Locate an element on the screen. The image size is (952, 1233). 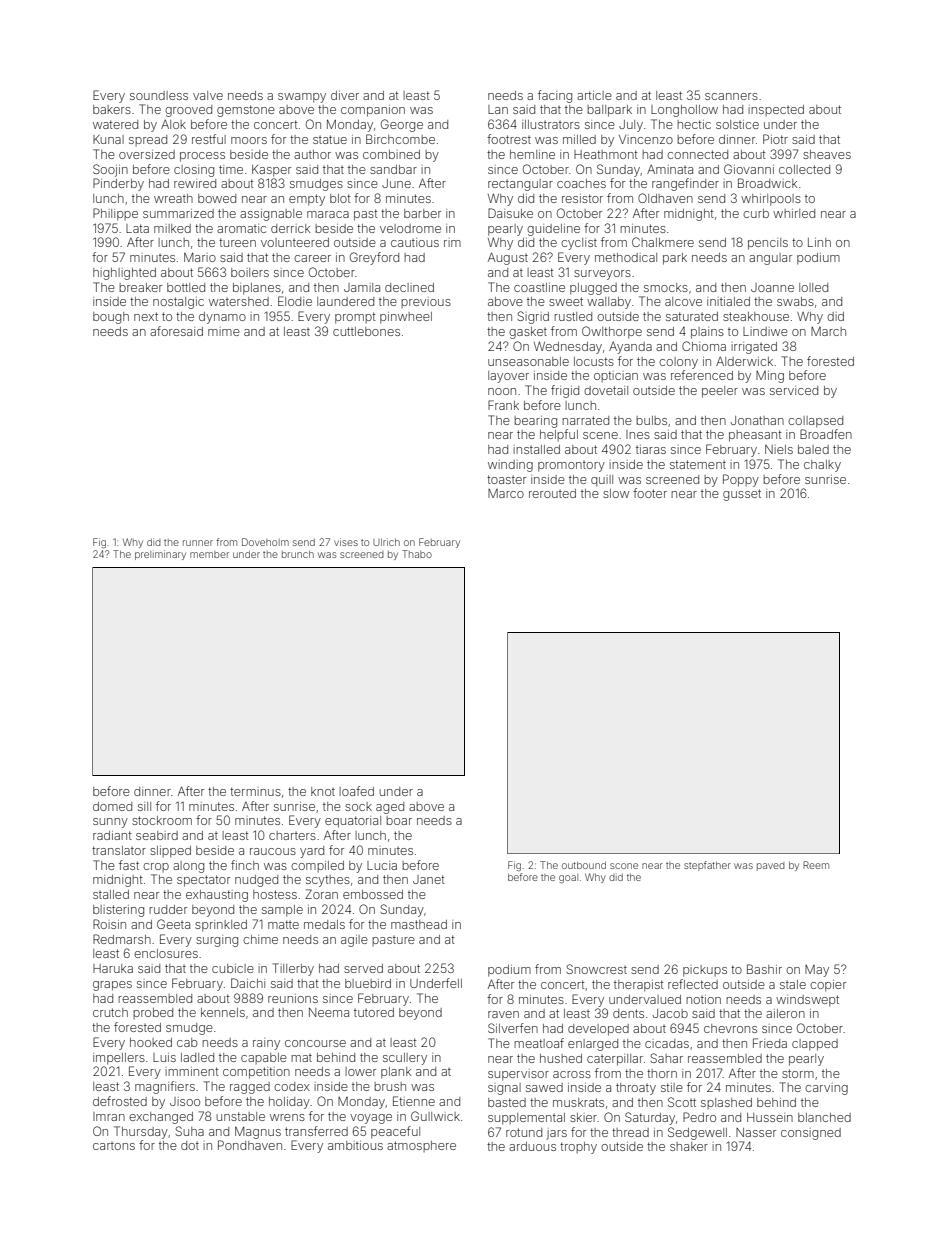
scanners is located at coordinates (731, 96).
